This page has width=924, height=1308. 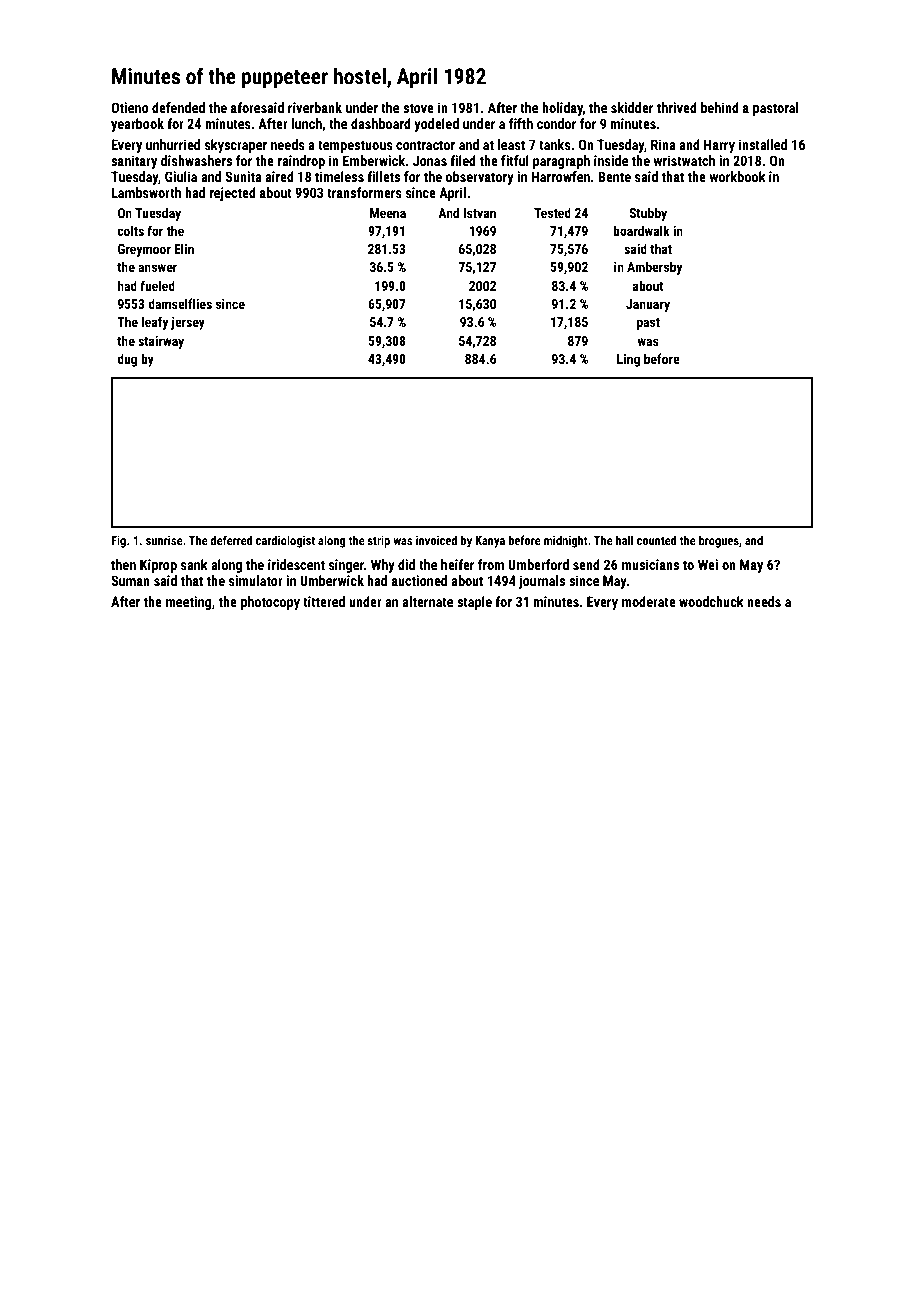 What do you see at coordinates (436, 540) in the page?
I see `invoiced` at bounding box center [436, 540].
